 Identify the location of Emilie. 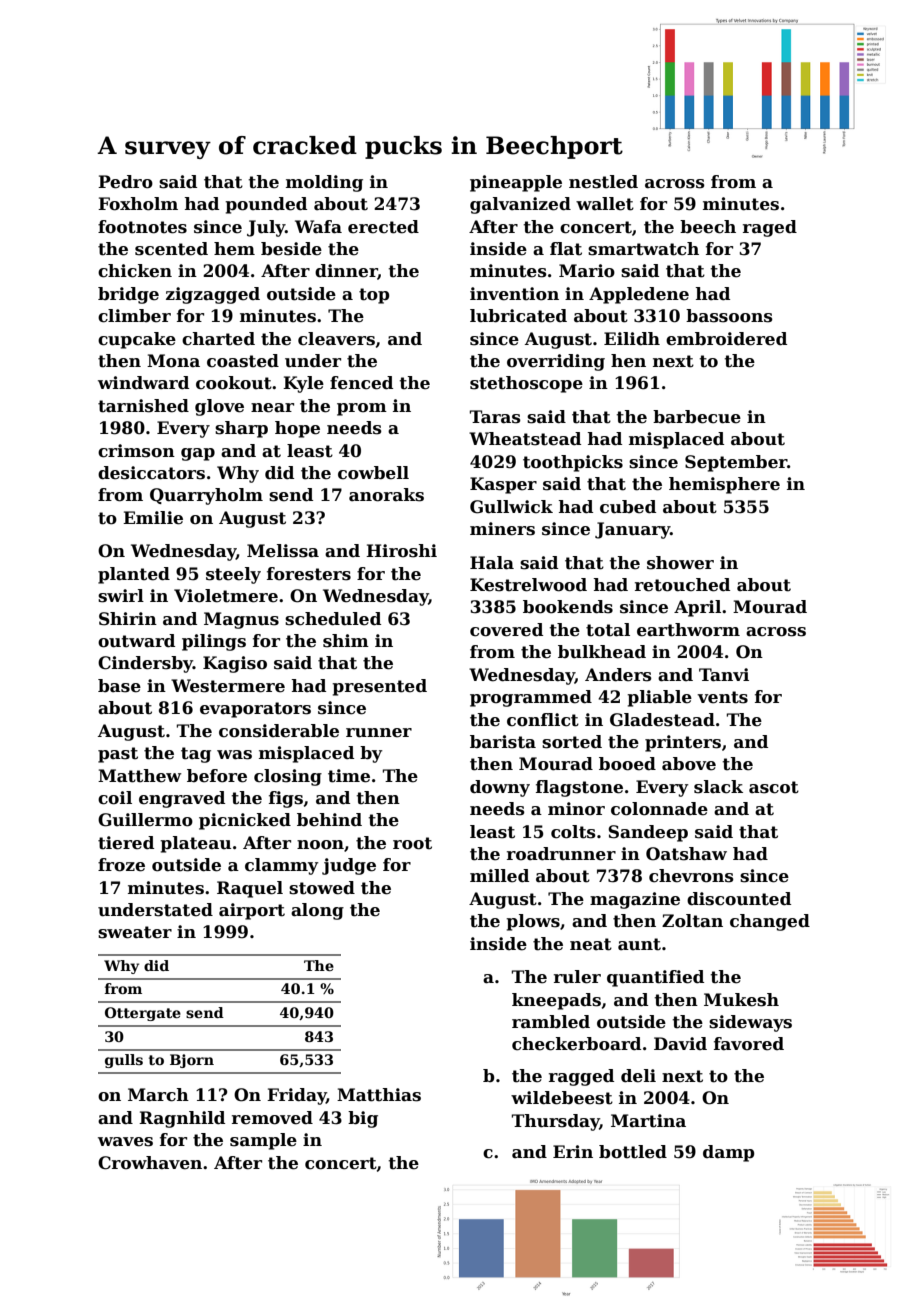
(153, 518).
